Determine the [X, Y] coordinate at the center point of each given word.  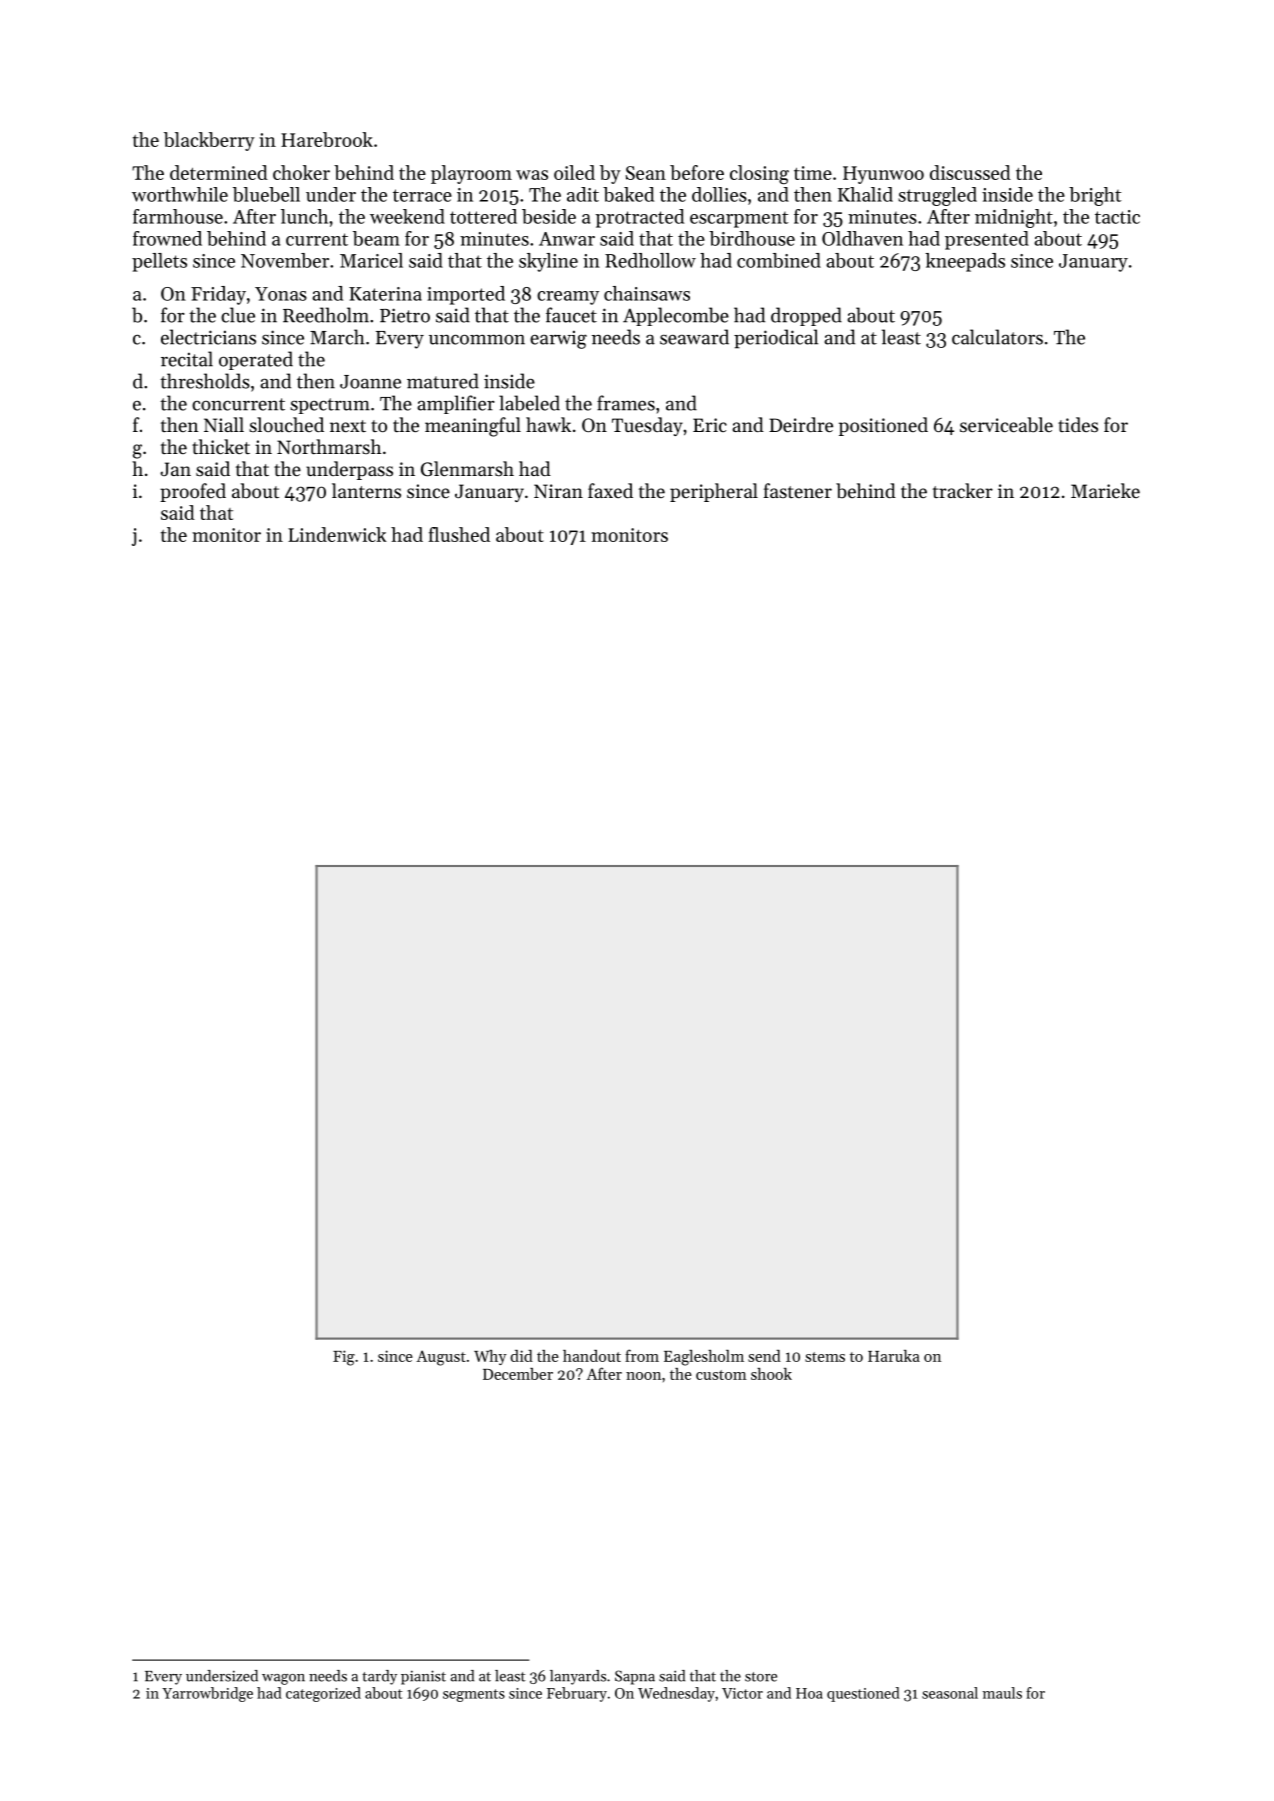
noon [643, 1376]
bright [1095, 196]
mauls [1002, 1693]
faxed [610, 490]
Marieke [1105, 490]
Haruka [894, 1356]
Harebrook [327, 139]
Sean [646, 173]
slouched [286, 424]
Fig [344, 1358]
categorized [323, 1694]
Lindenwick [337, 534]
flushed [459, 534]
